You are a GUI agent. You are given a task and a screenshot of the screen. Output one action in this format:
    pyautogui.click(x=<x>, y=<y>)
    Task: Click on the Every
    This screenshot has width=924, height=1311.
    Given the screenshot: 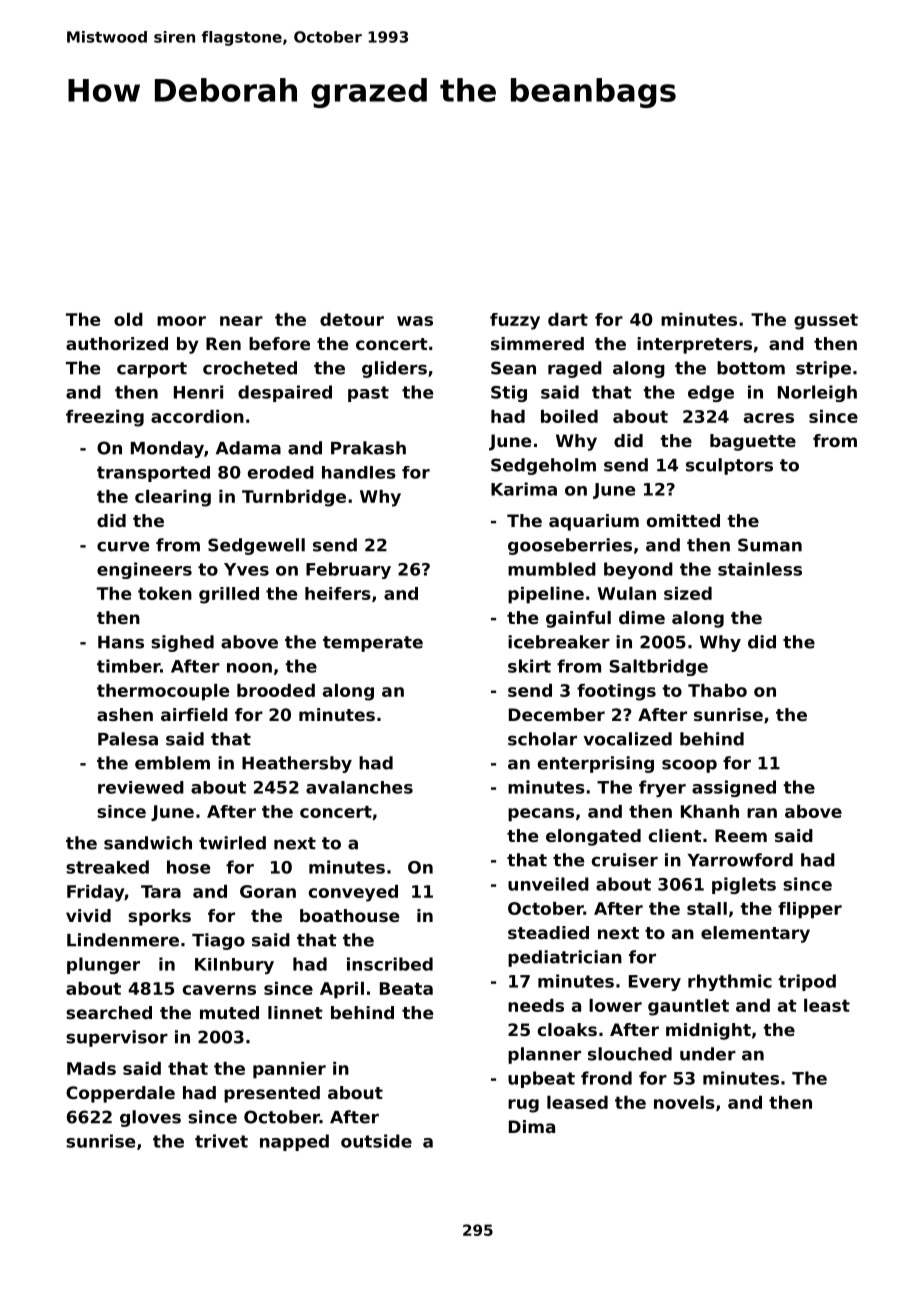 What is the action you would take?
    pyautogui.click(x=655, y=983)
